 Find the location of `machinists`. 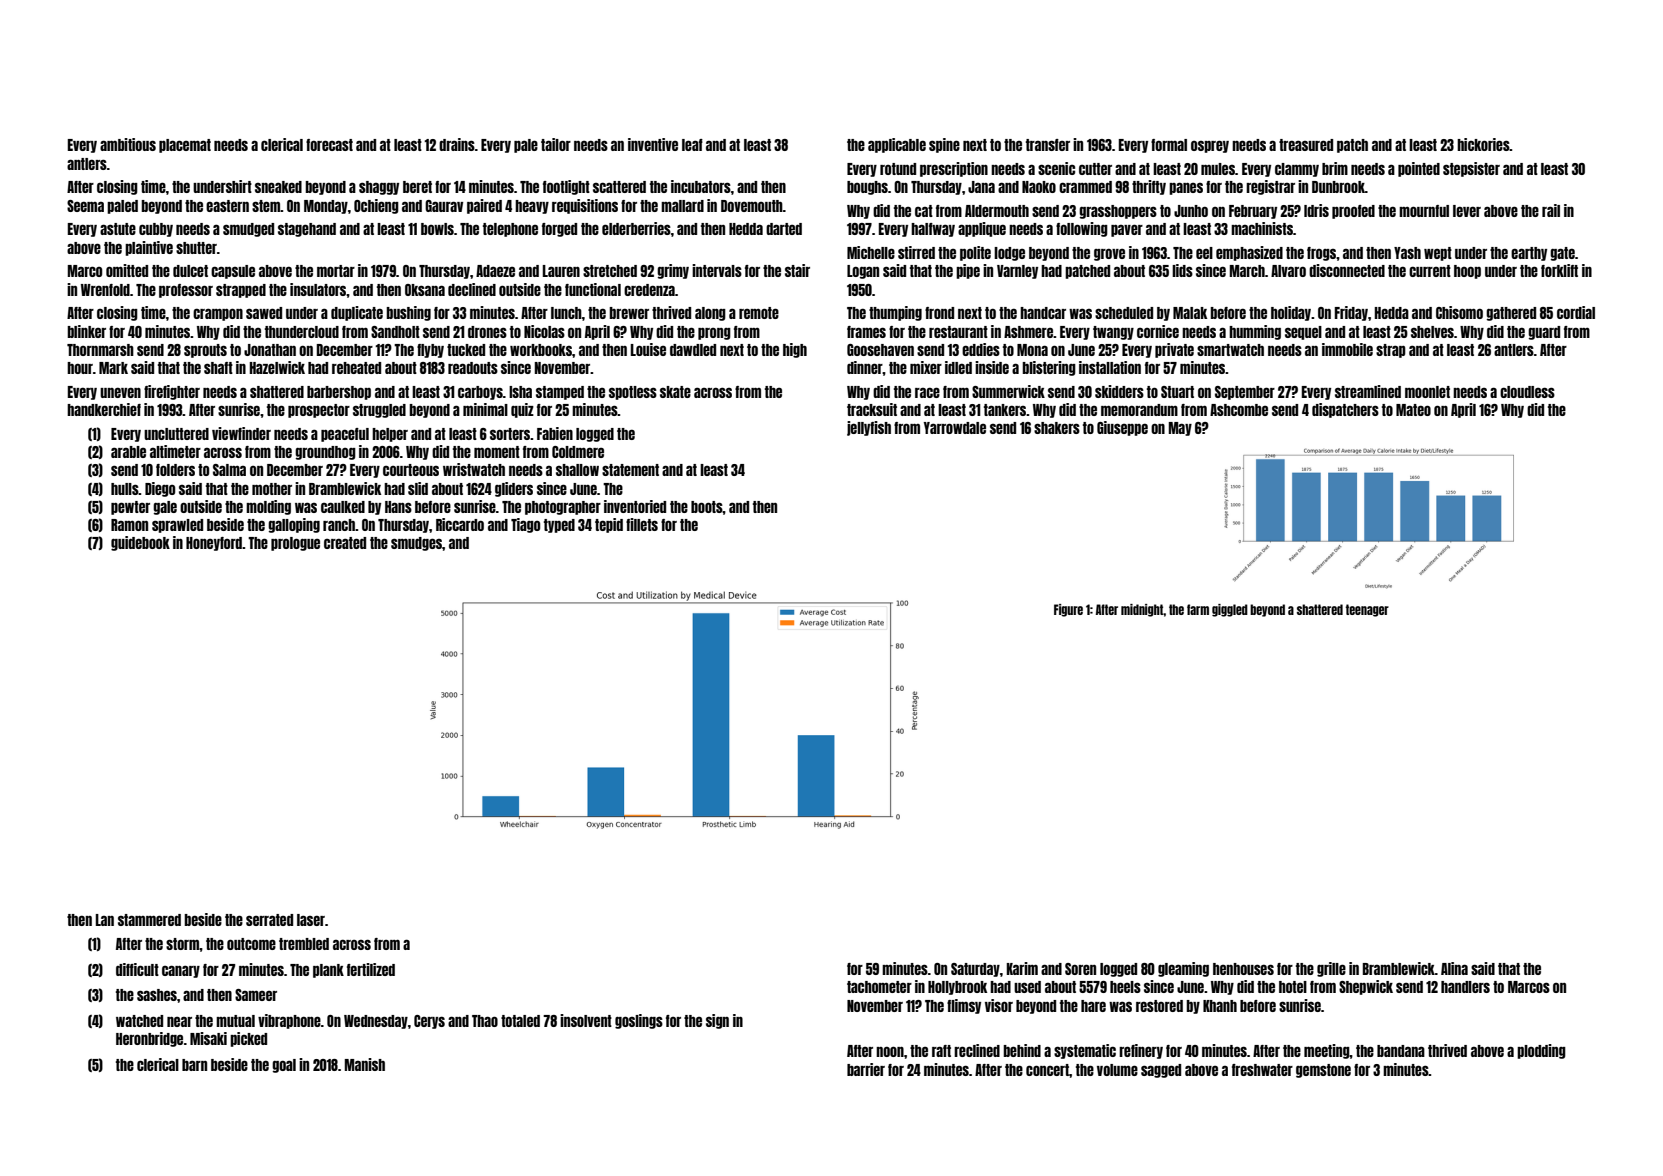

machinists is located at coordinates (1262, 228).
